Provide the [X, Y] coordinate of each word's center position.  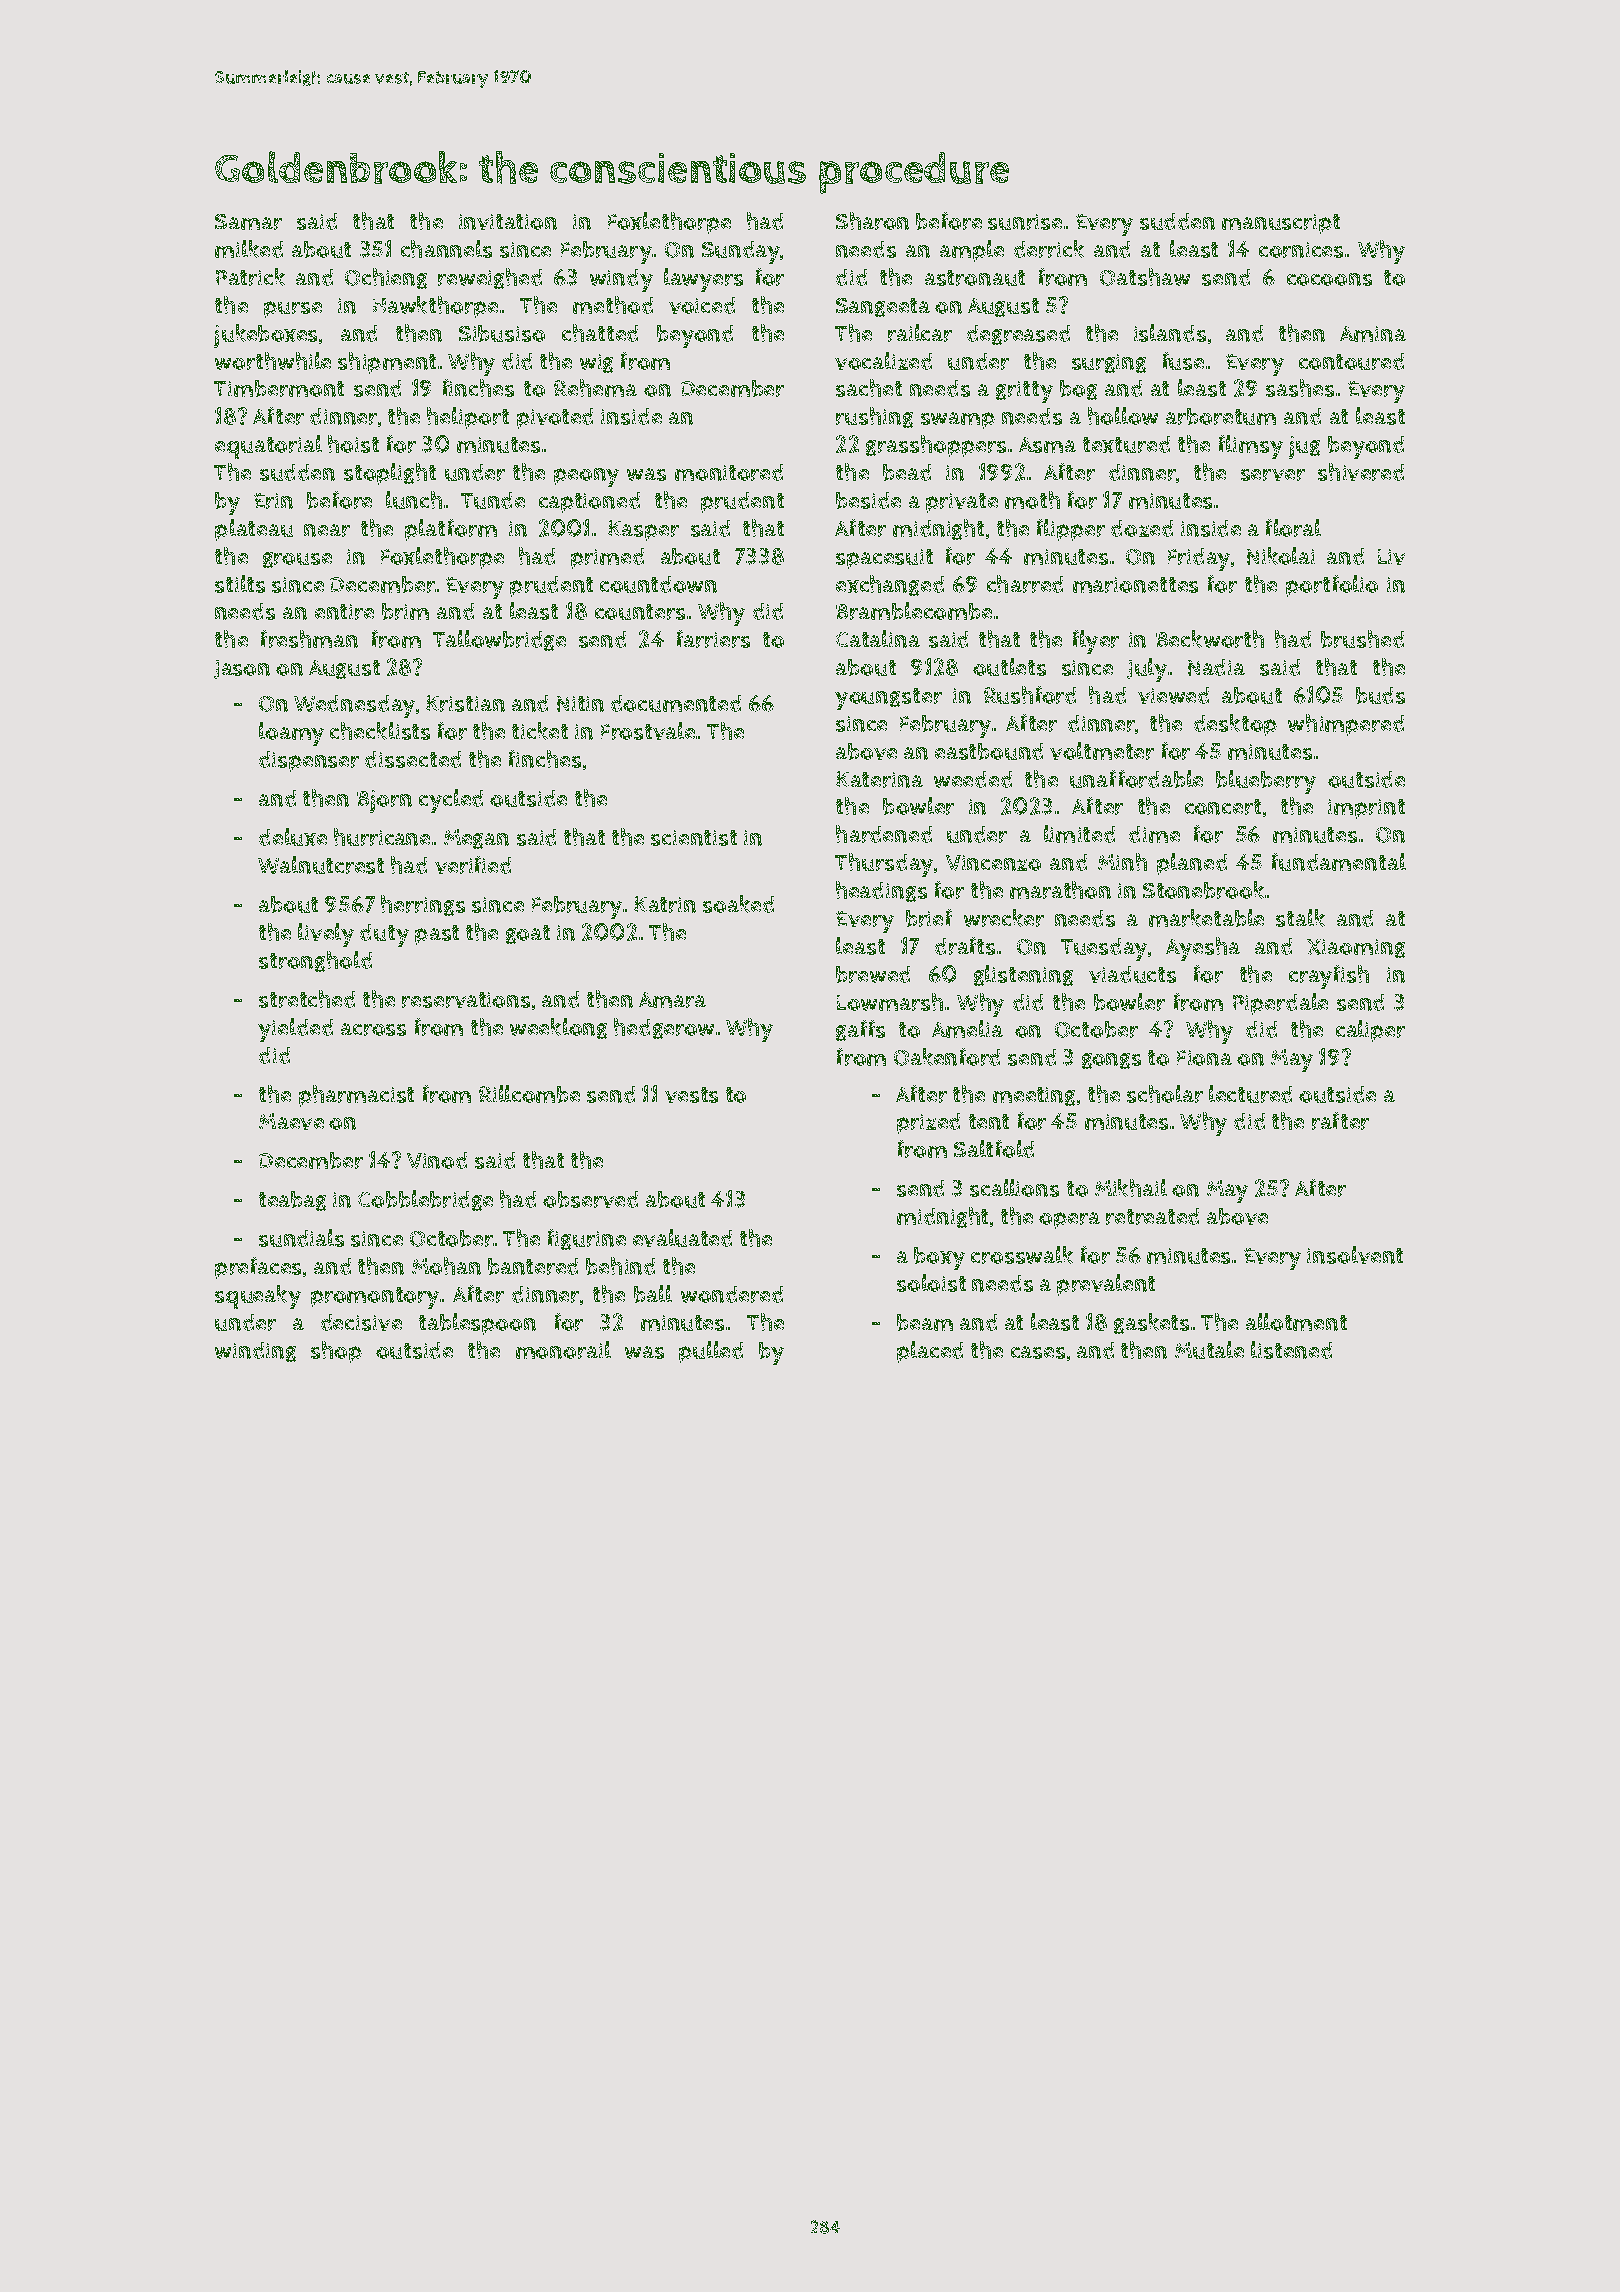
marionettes [1135, 585]
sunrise [1025, 222]
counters [640, 612]
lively [326, 935]
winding [255, 1352]
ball [653, 1294]
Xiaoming [1356, 948]
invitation [508, 222]
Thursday [884, 865]
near [327, 530]
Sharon [872, 221]
